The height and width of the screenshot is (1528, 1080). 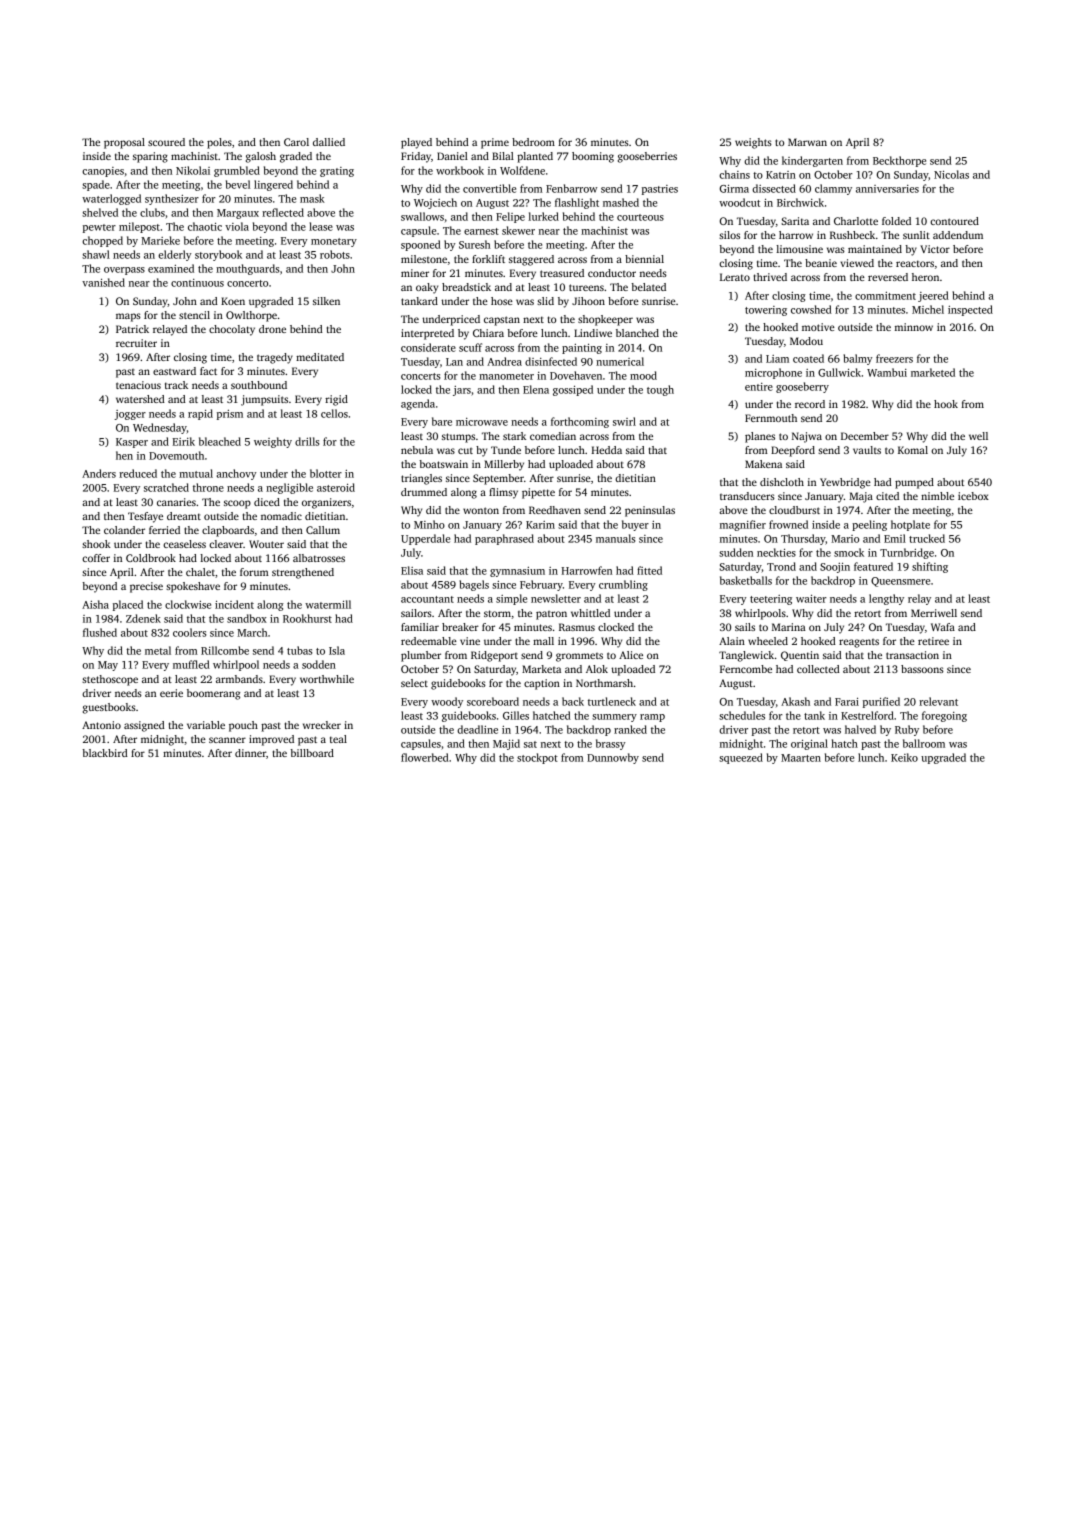 What do you see at coordinates (477, 729) in the screenshot?
I see `deadline` at bounding box center [477, 729].
